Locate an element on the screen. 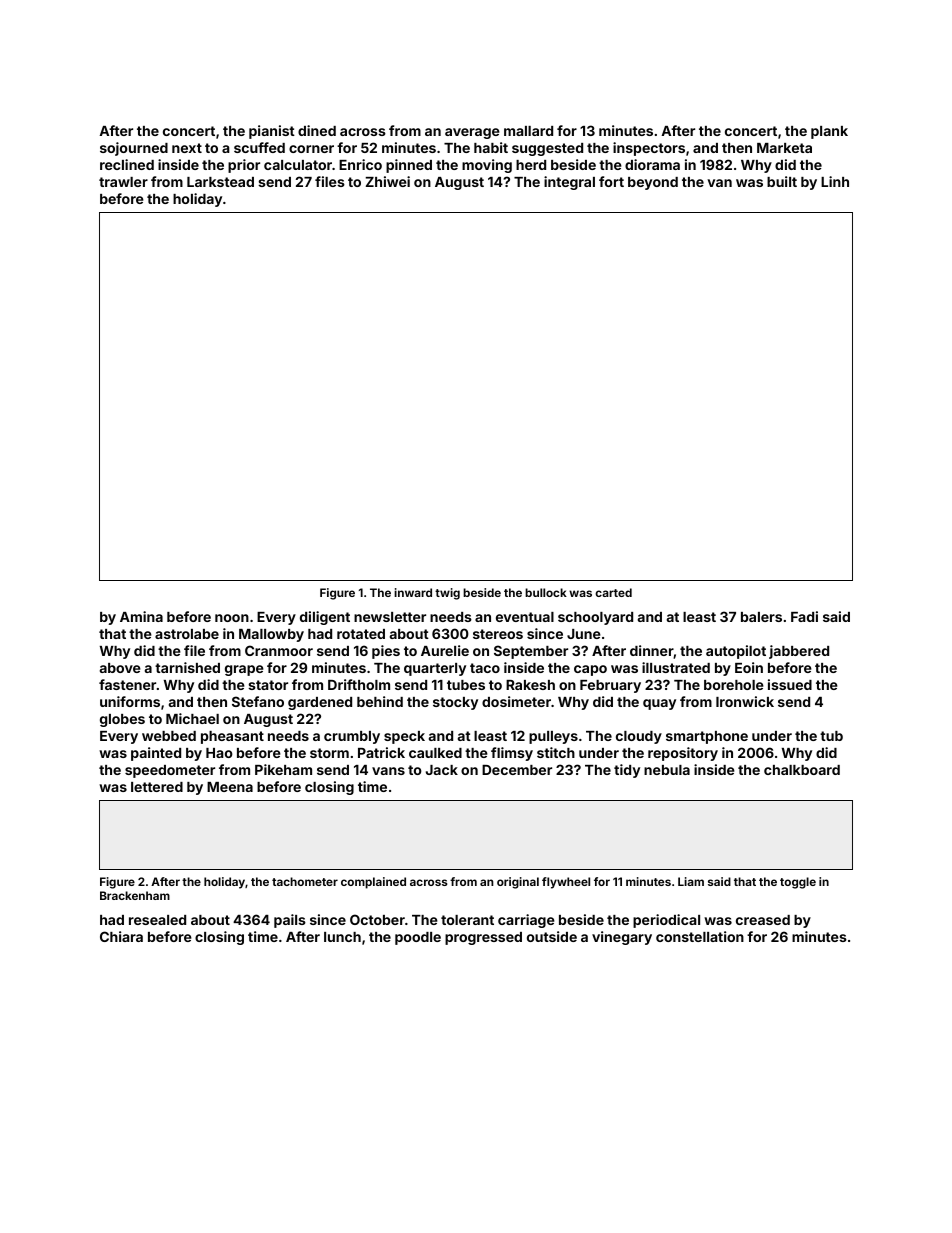 The image size is (952, 1233). trawler is located at coordinates (123, 182).
